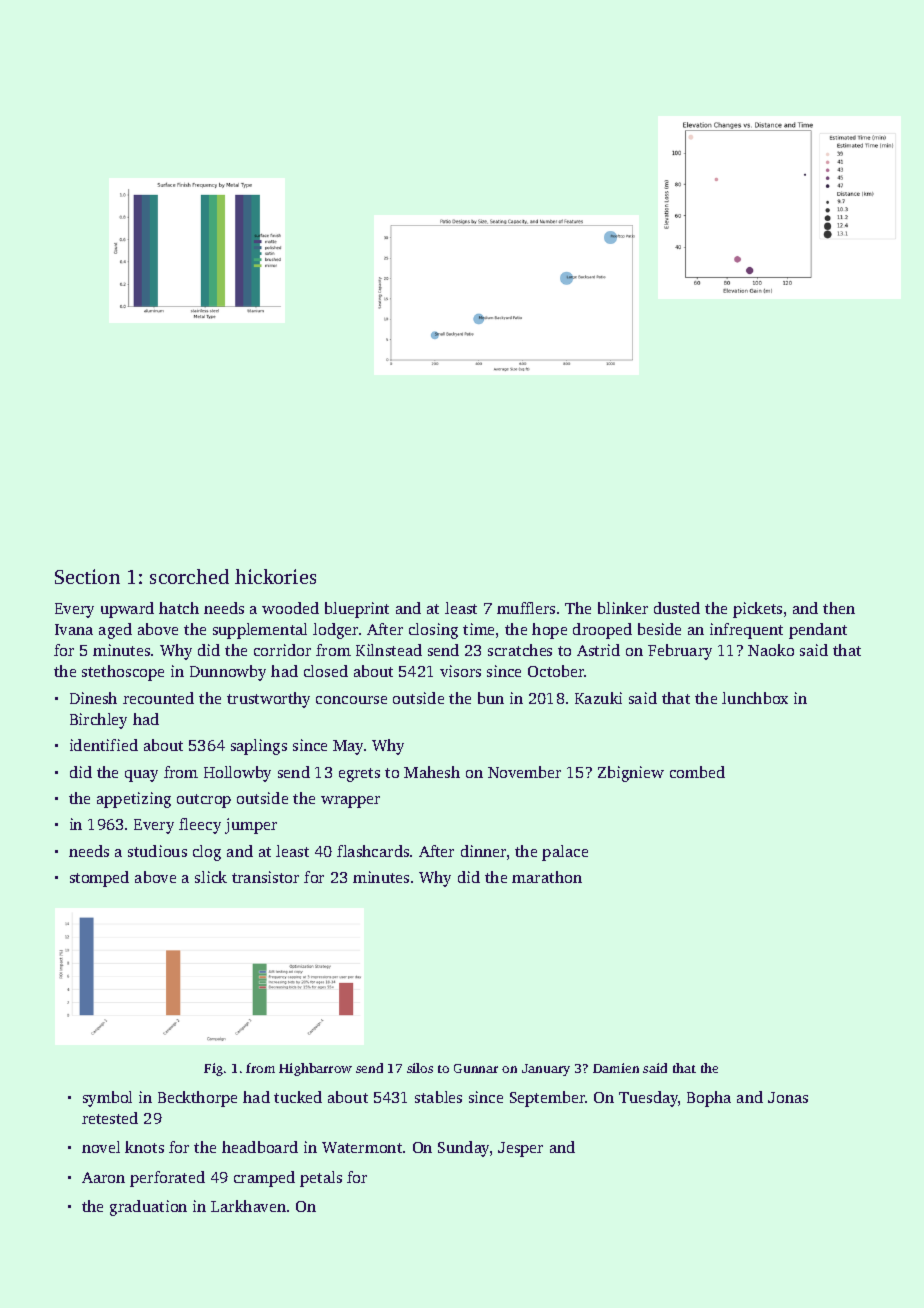  I want to click on stomped, so click(99, 879).
